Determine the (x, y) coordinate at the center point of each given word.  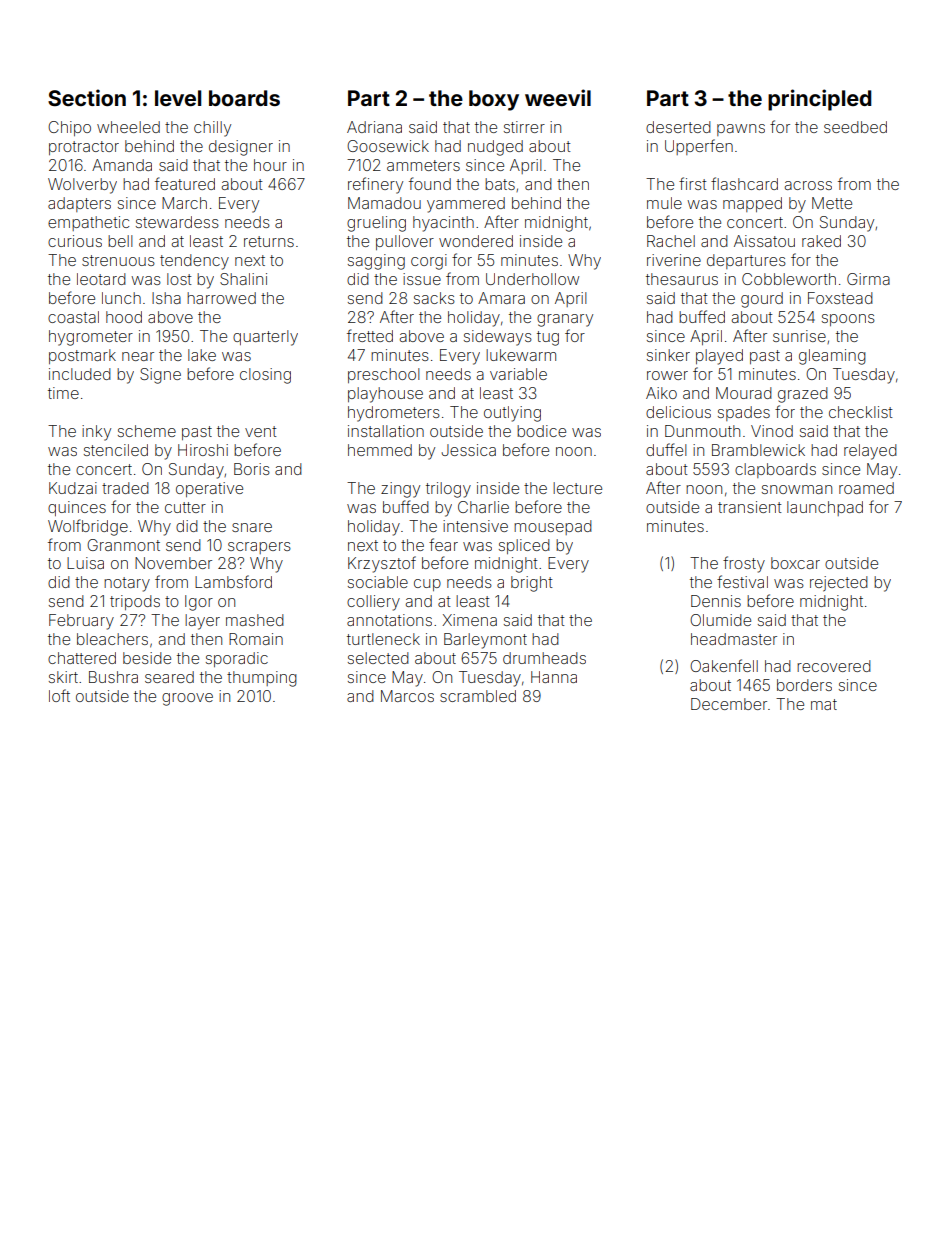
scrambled (478, 696)
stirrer (524, 127)
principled (819, 100)
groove (187, 699)
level (178, 98)
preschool (384, 375)
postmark (82, 356)
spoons (848, 320)
